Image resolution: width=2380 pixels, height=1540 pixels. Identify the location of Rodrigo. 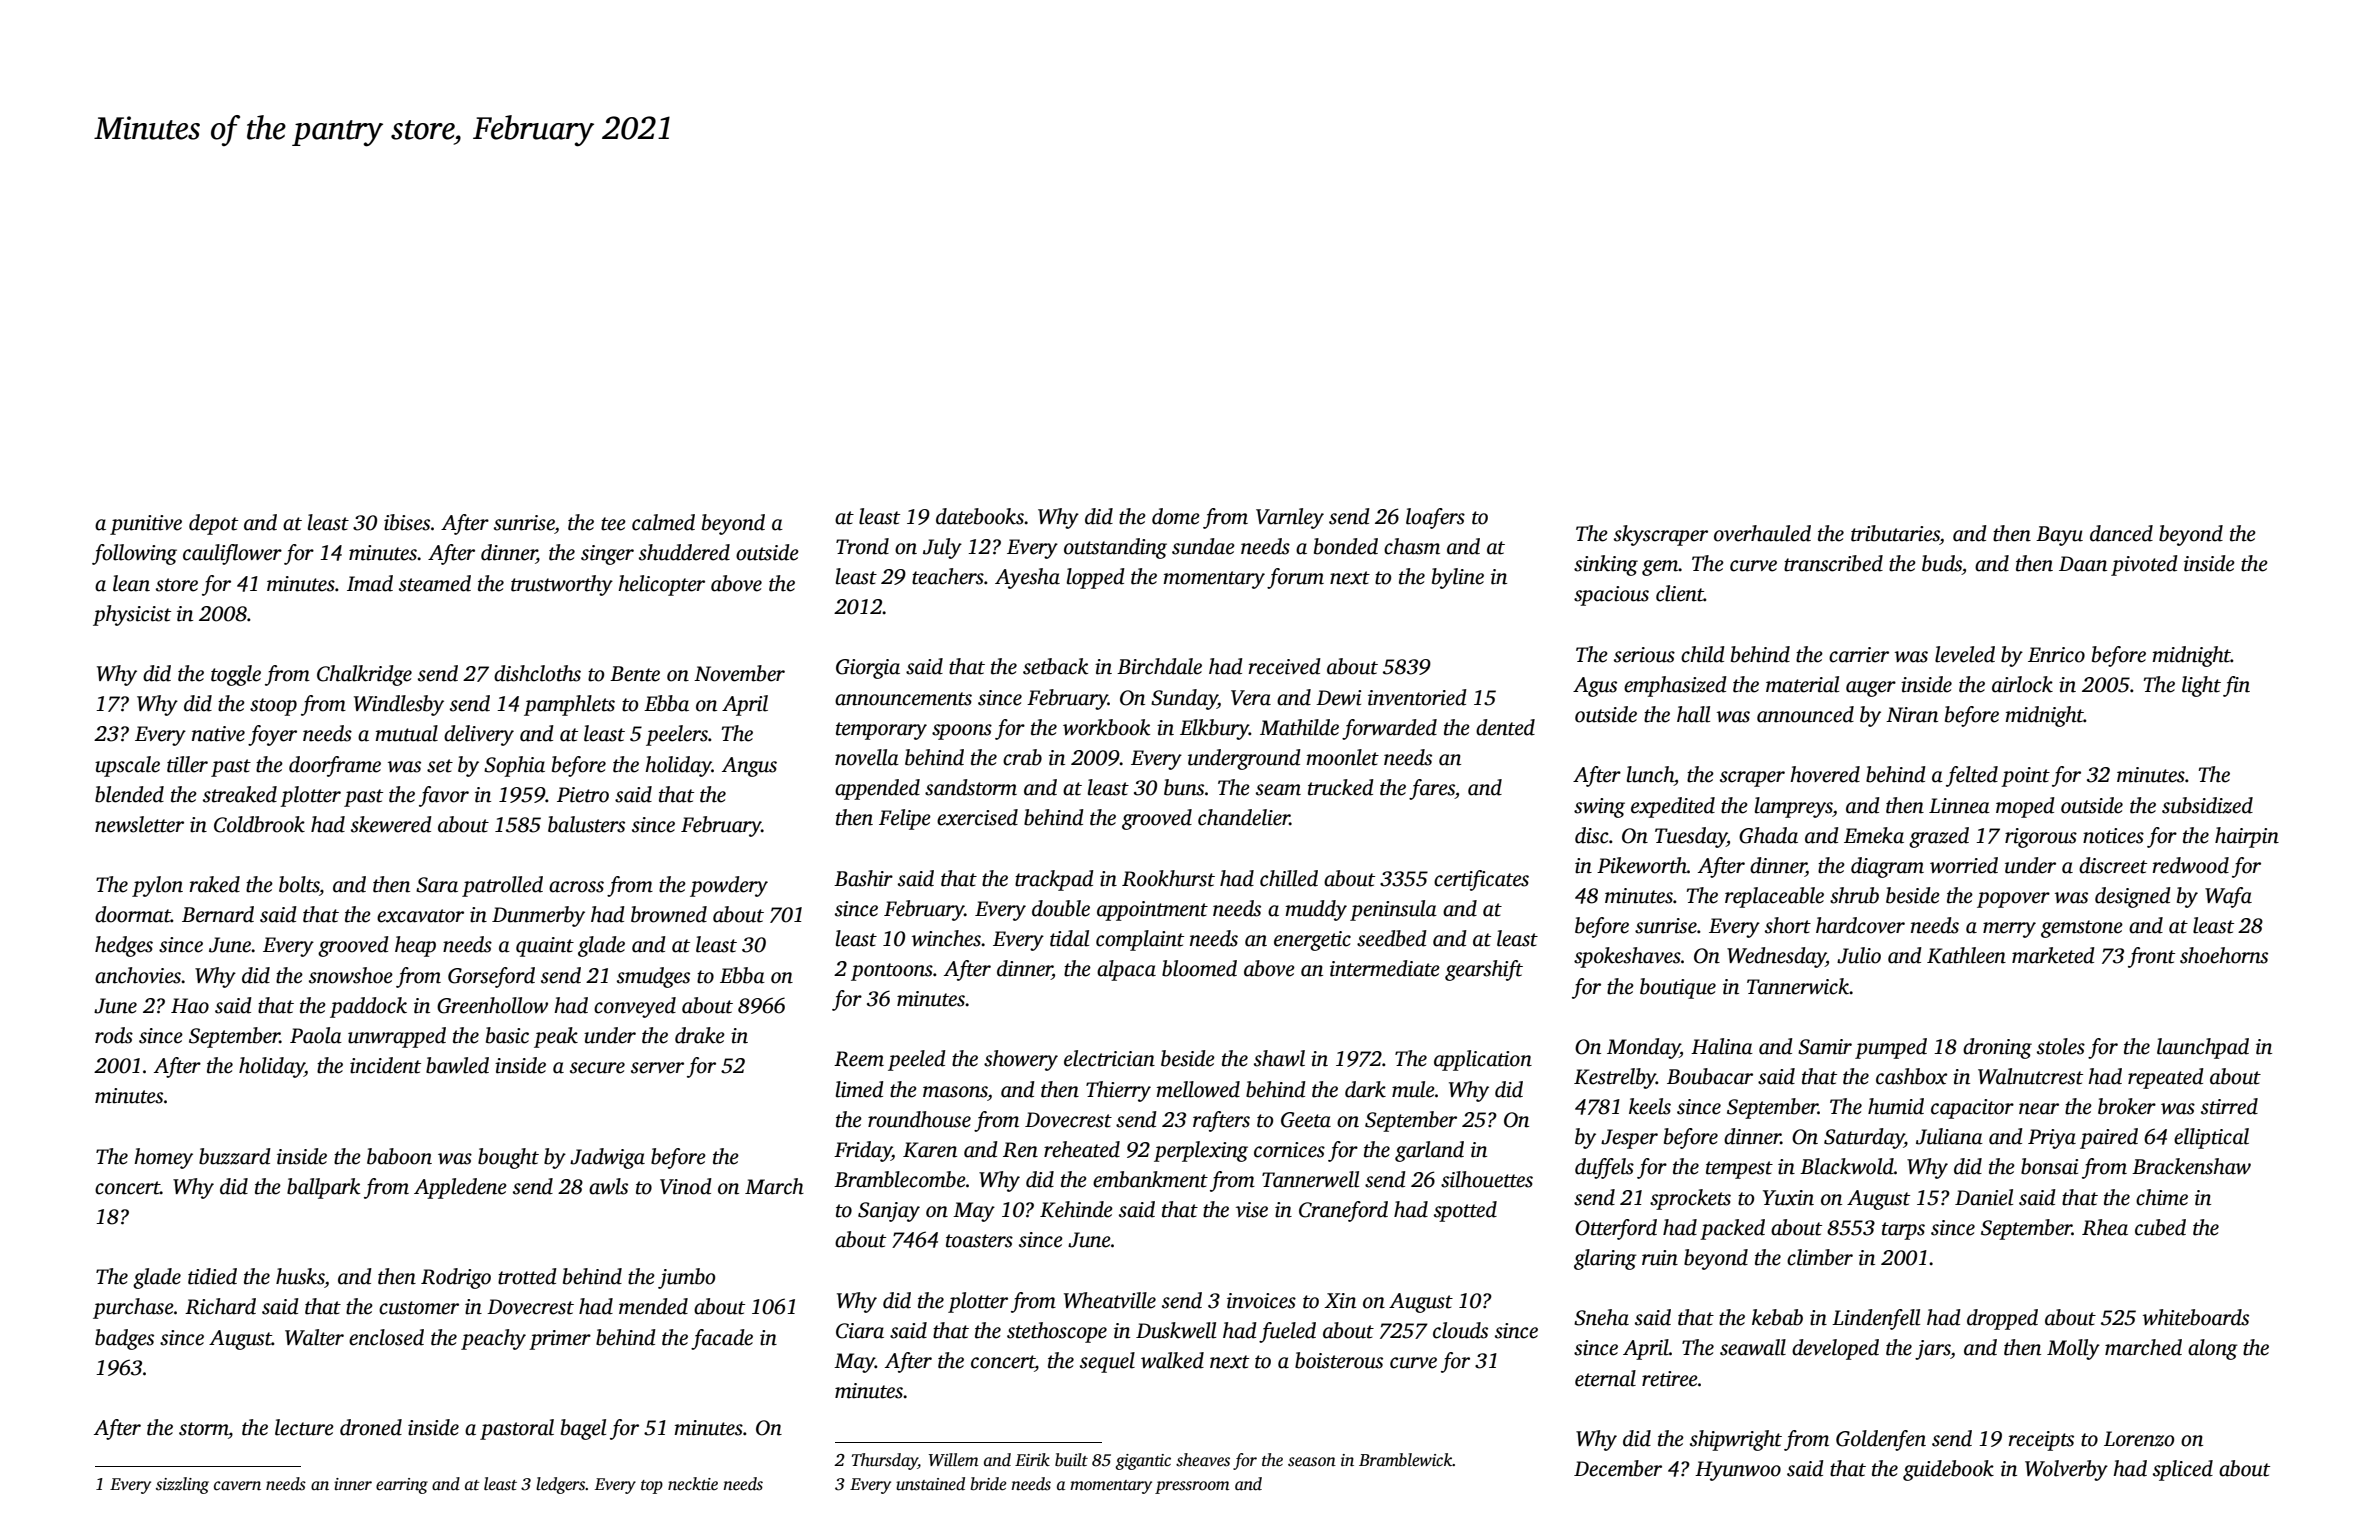
(456, 1278).
